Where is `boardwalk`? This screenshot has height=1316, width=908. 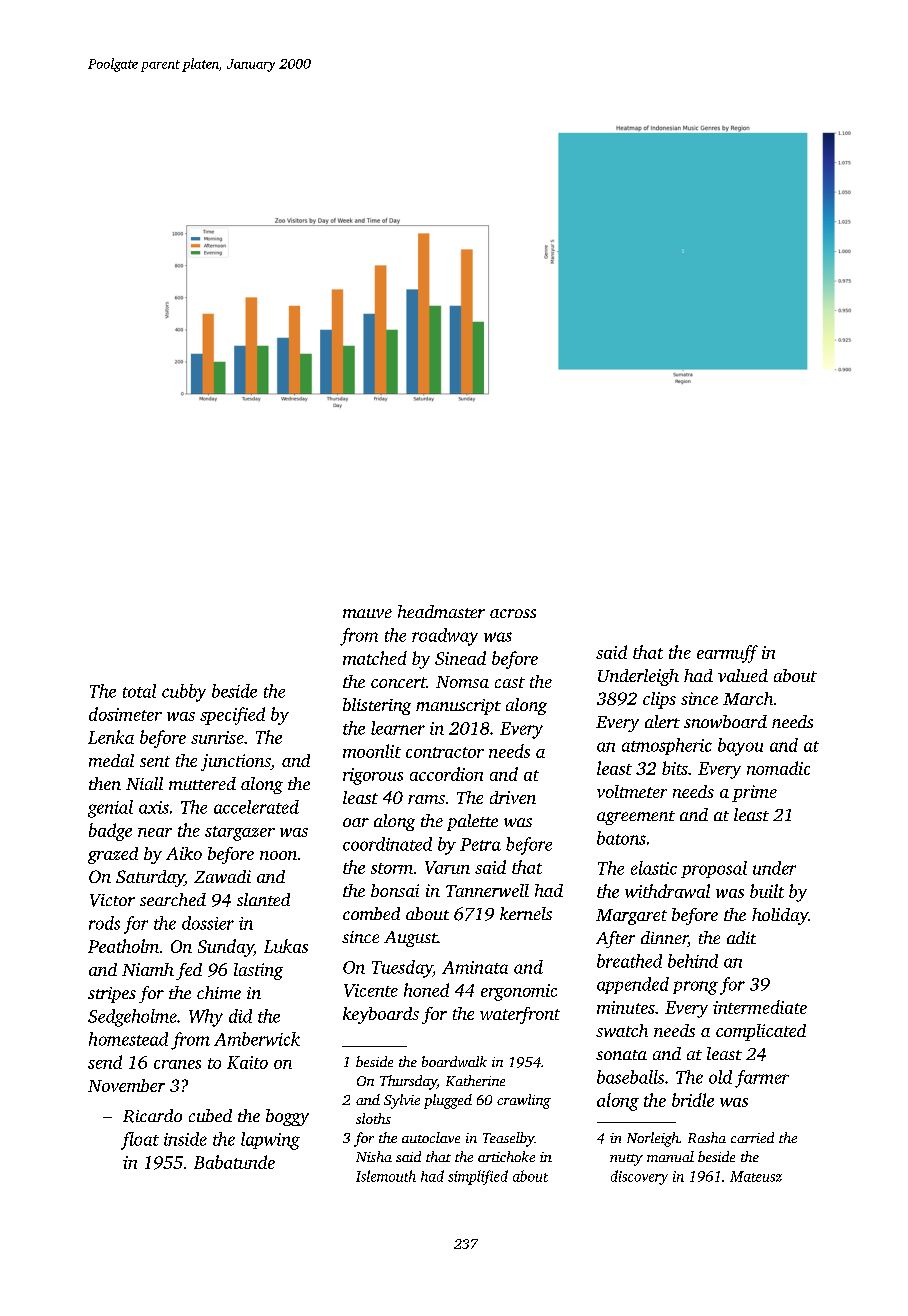
boardwalk is located at coordinates (454, 1061).
